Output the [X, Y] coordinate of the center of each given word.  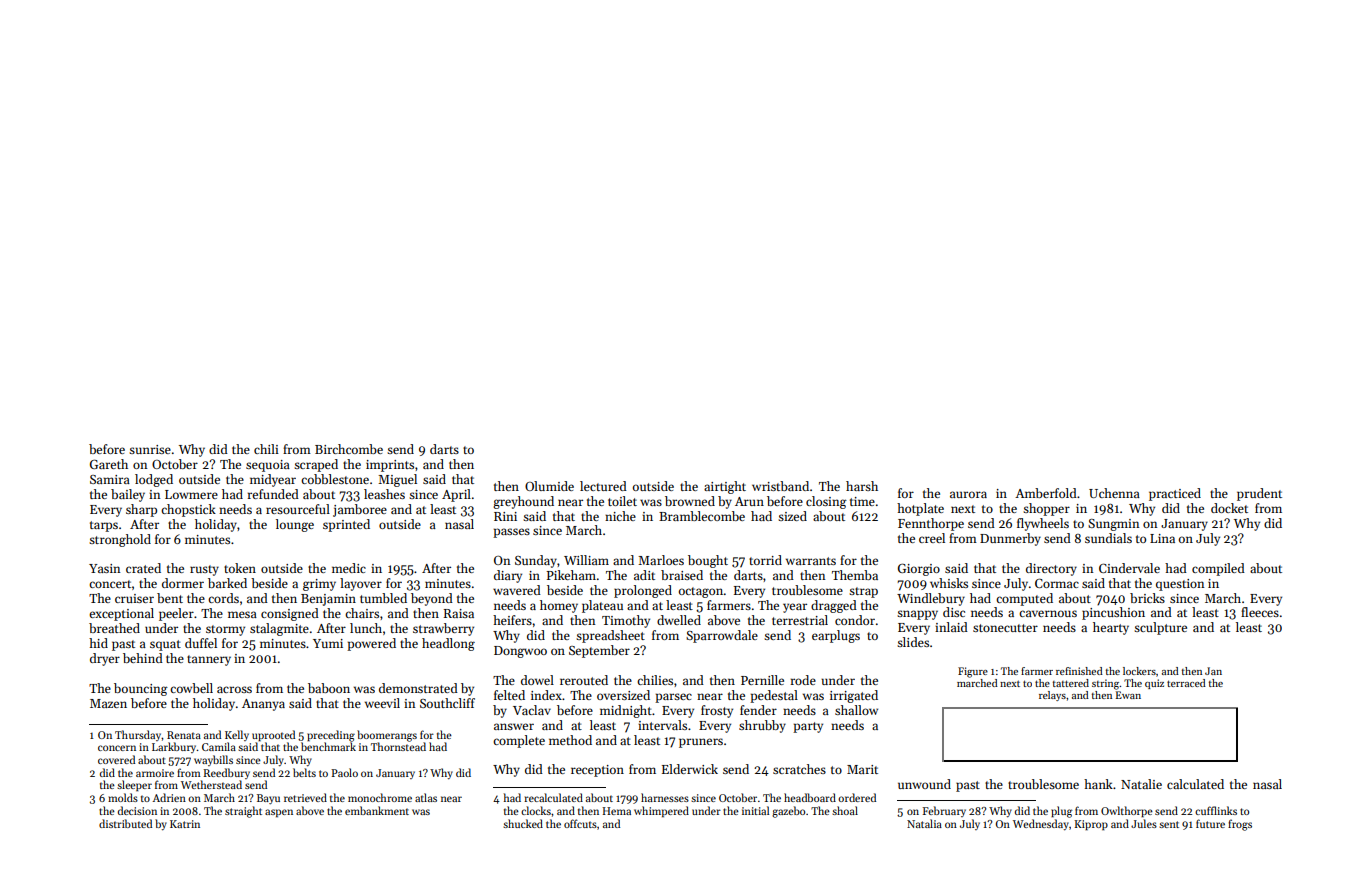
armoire [155, 773]
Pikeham [571, 575]
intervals [662, 725]
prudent [1259, 494]
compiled [1218, 569]
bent [170, 598]
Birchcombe [349, 449]
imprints [390, 466]
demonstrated [418, 688]
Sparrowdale [722, 636]
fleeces [1260, 612]
